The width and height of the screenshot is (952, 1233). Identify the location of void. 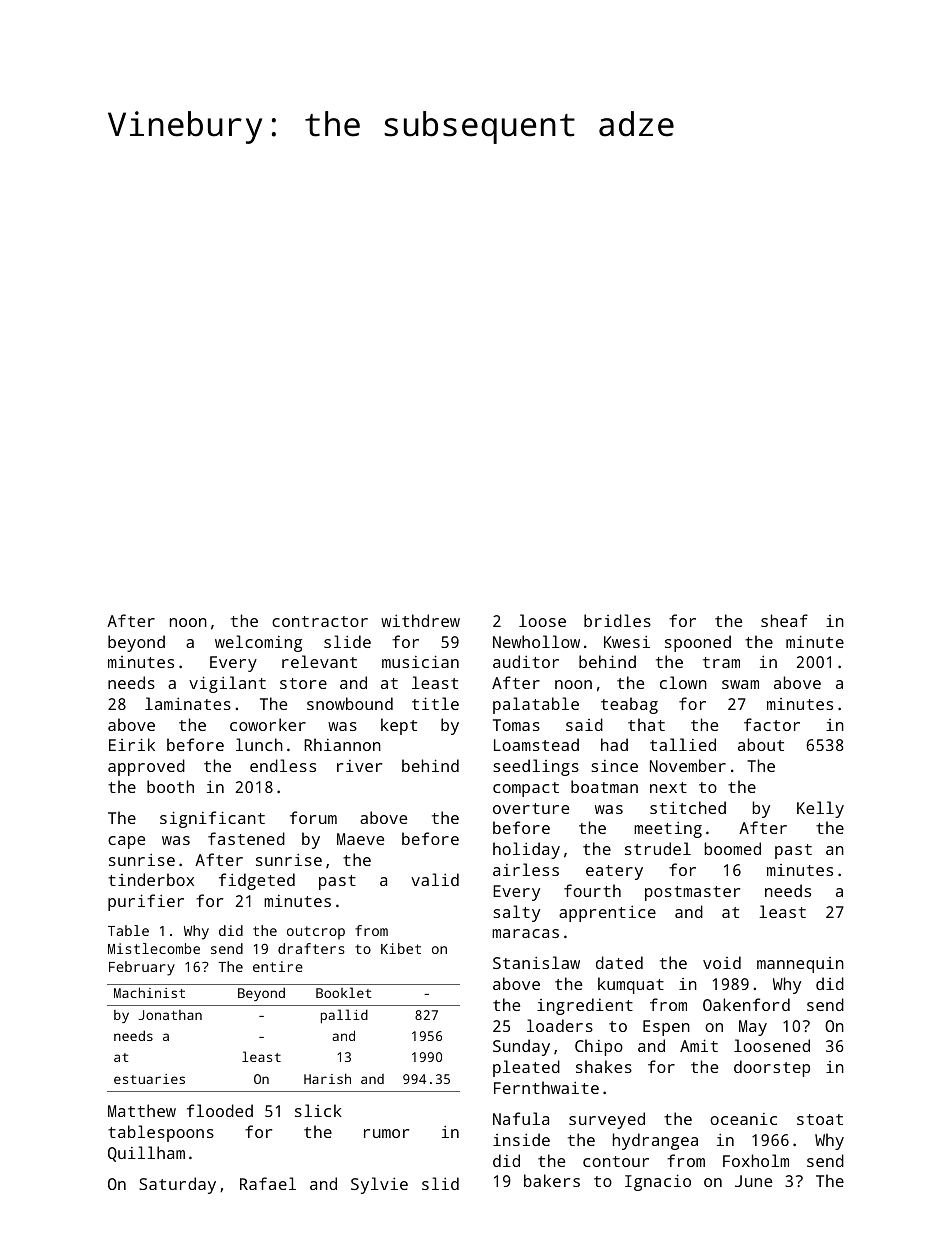
(722, 962).
